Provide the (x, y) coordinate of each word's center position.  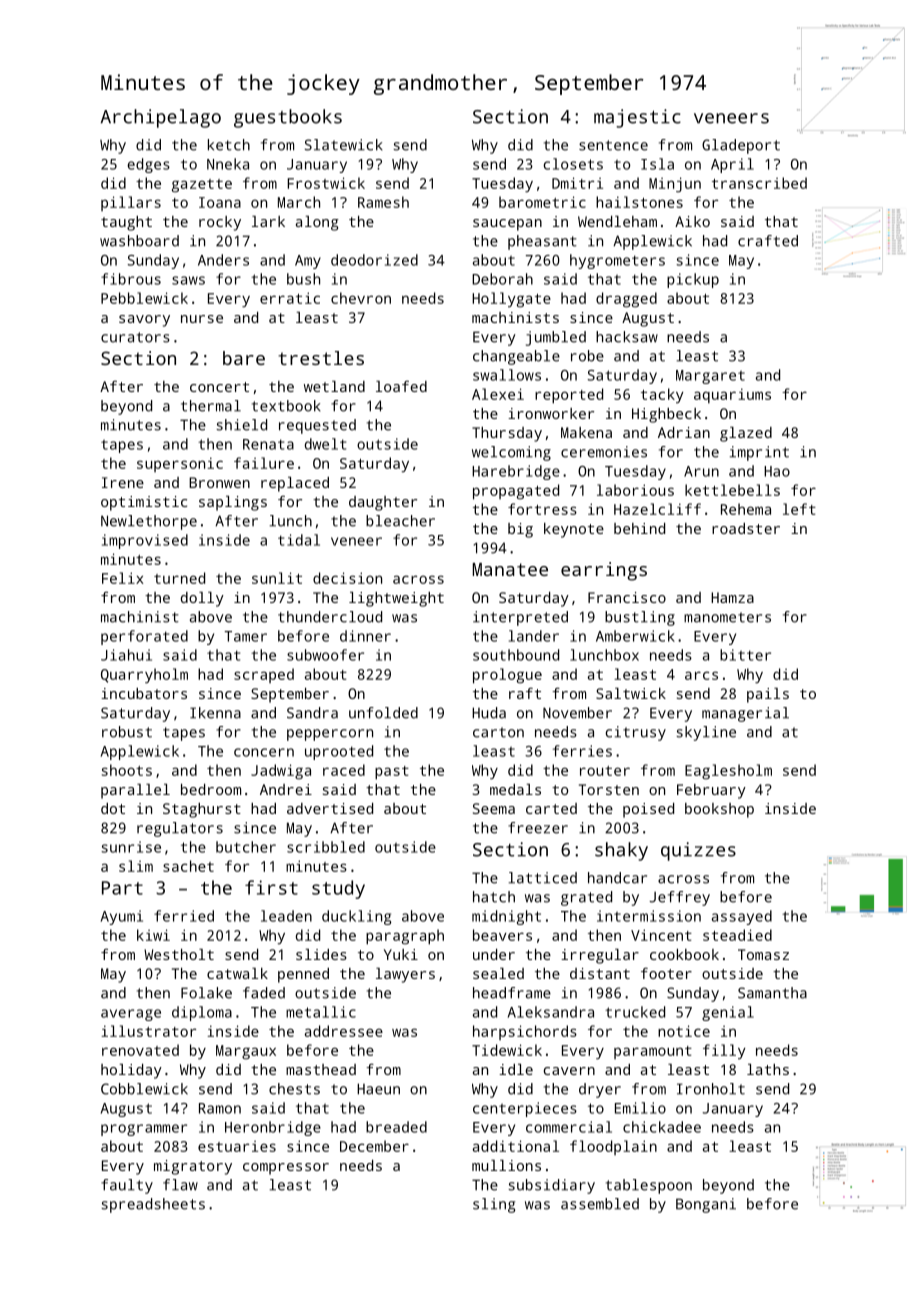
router (605, 771)
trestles (321, 358)
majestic (637, 118)
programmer (144, 1130)
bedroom (211, 789)
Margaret (710, 377)
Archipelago (161, 118)
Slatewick (344, 145)
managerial (745, 714)
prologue (507, 676)
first (271, 887)
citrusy (636, 733)
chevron (361, 298)
